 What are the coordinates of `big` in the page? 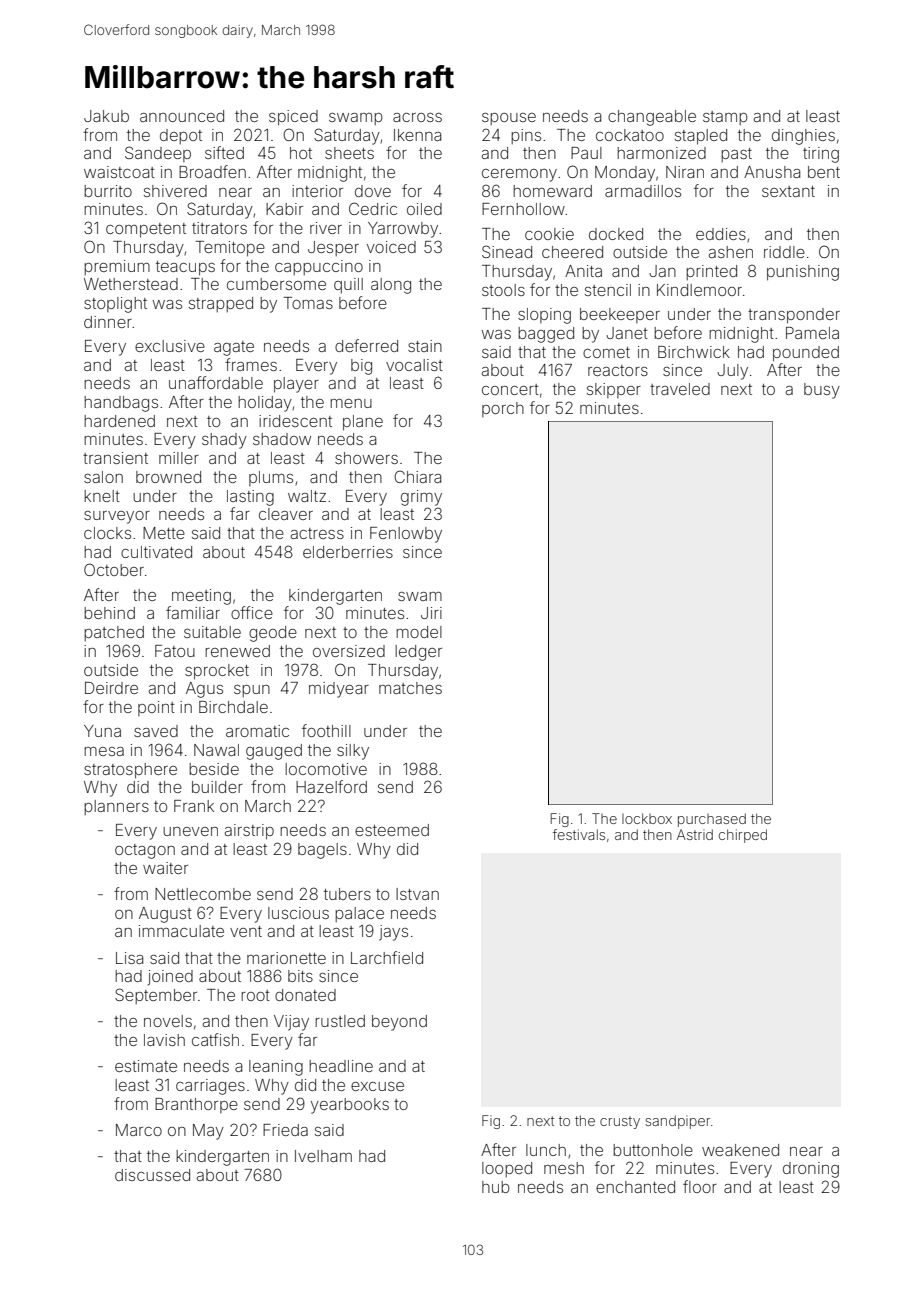 It's located at (361, 367).
